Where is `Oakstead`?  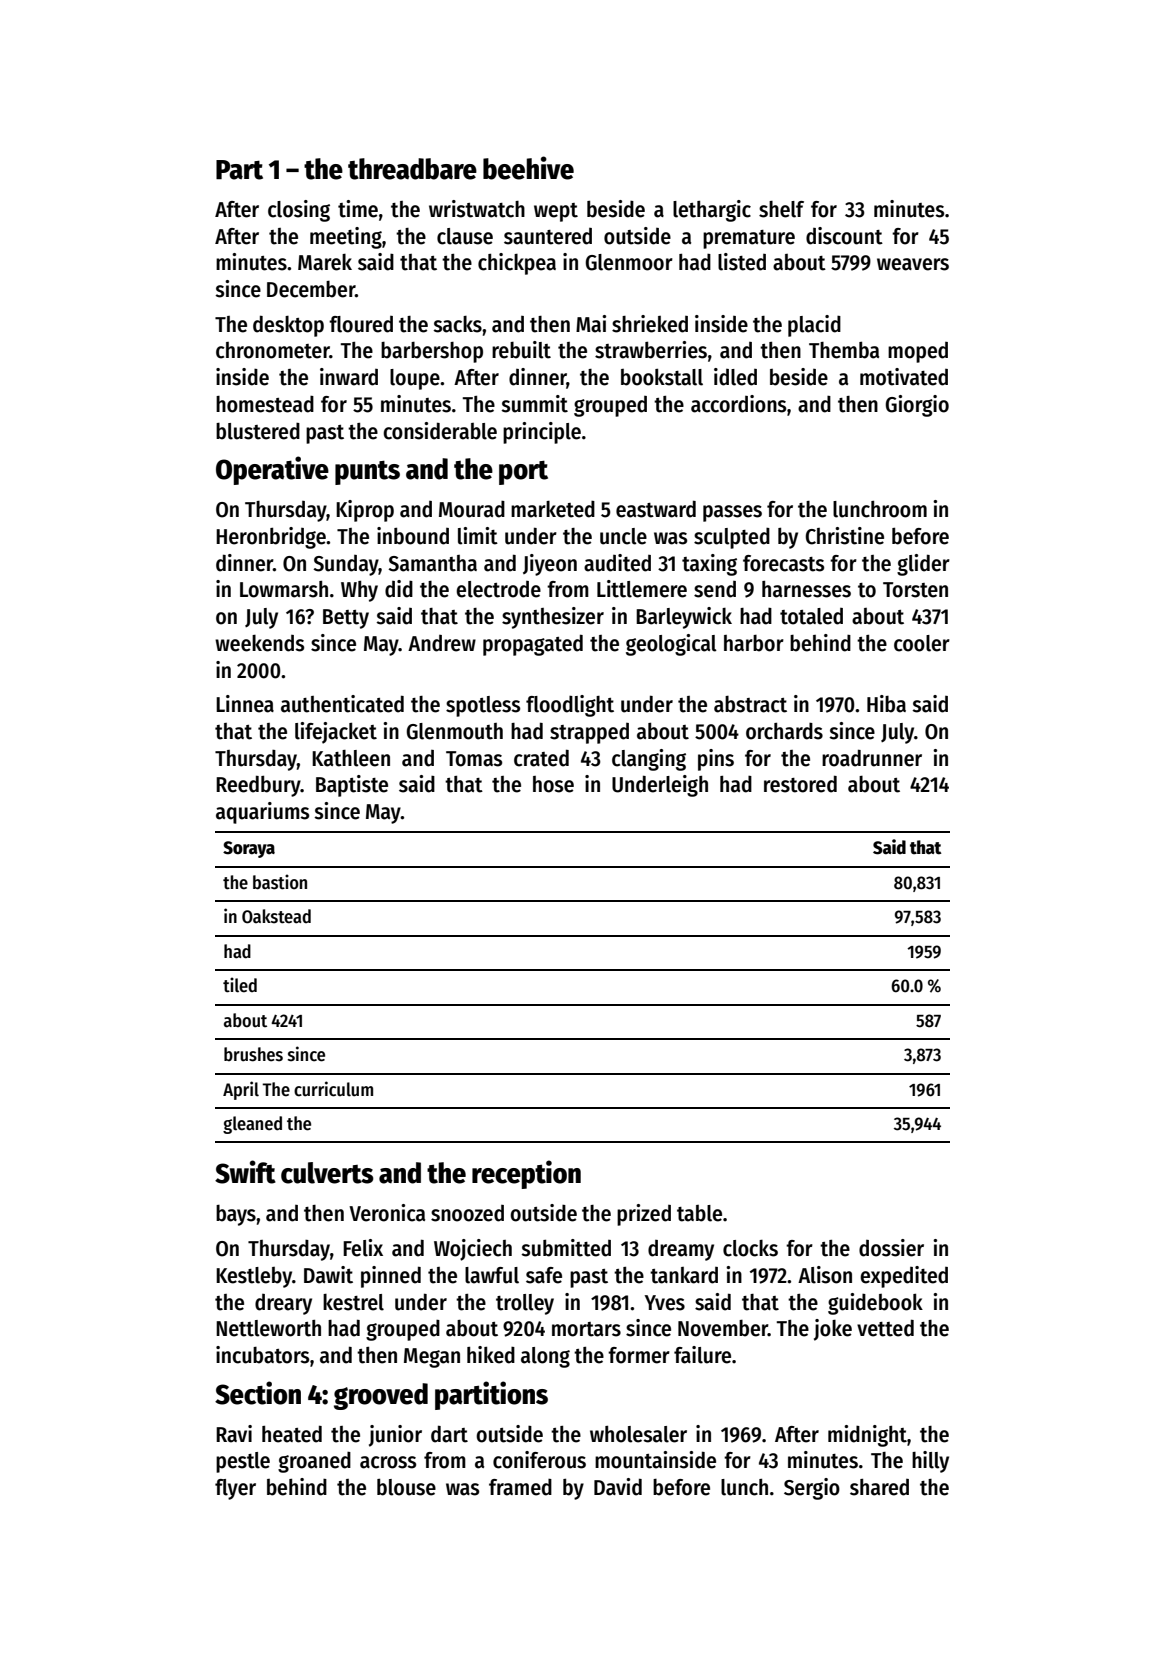 Oakstead is located at coordinates (276, 916).
